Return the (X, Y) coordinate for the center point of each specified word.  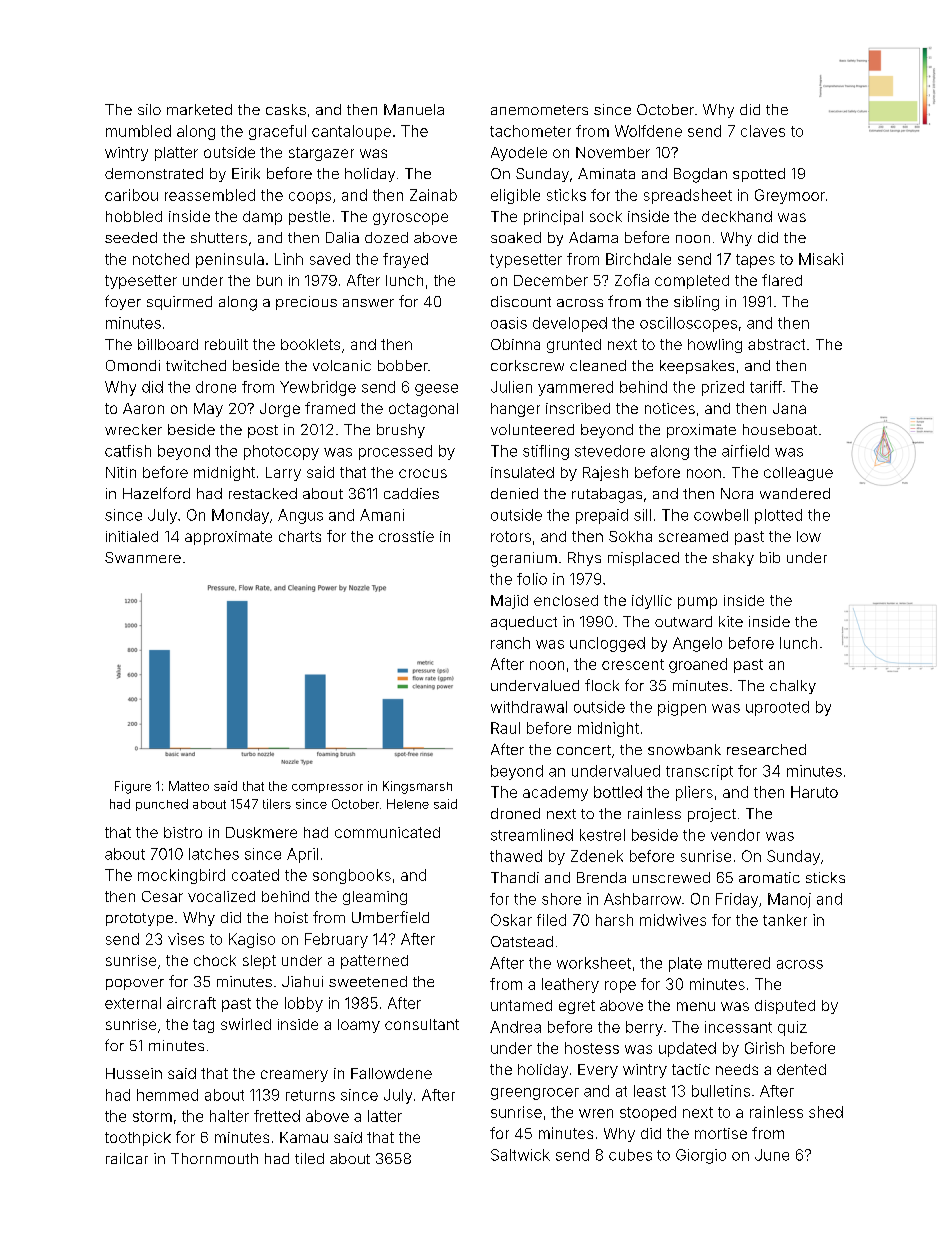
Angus (300, 516)
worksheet (594, 963)
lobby (304, 1004)
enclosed (566, 600)
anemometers (539, 110)
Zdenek (597, 856)
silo (149, 109)
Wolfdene (648, 131)
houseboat (780, 429)
